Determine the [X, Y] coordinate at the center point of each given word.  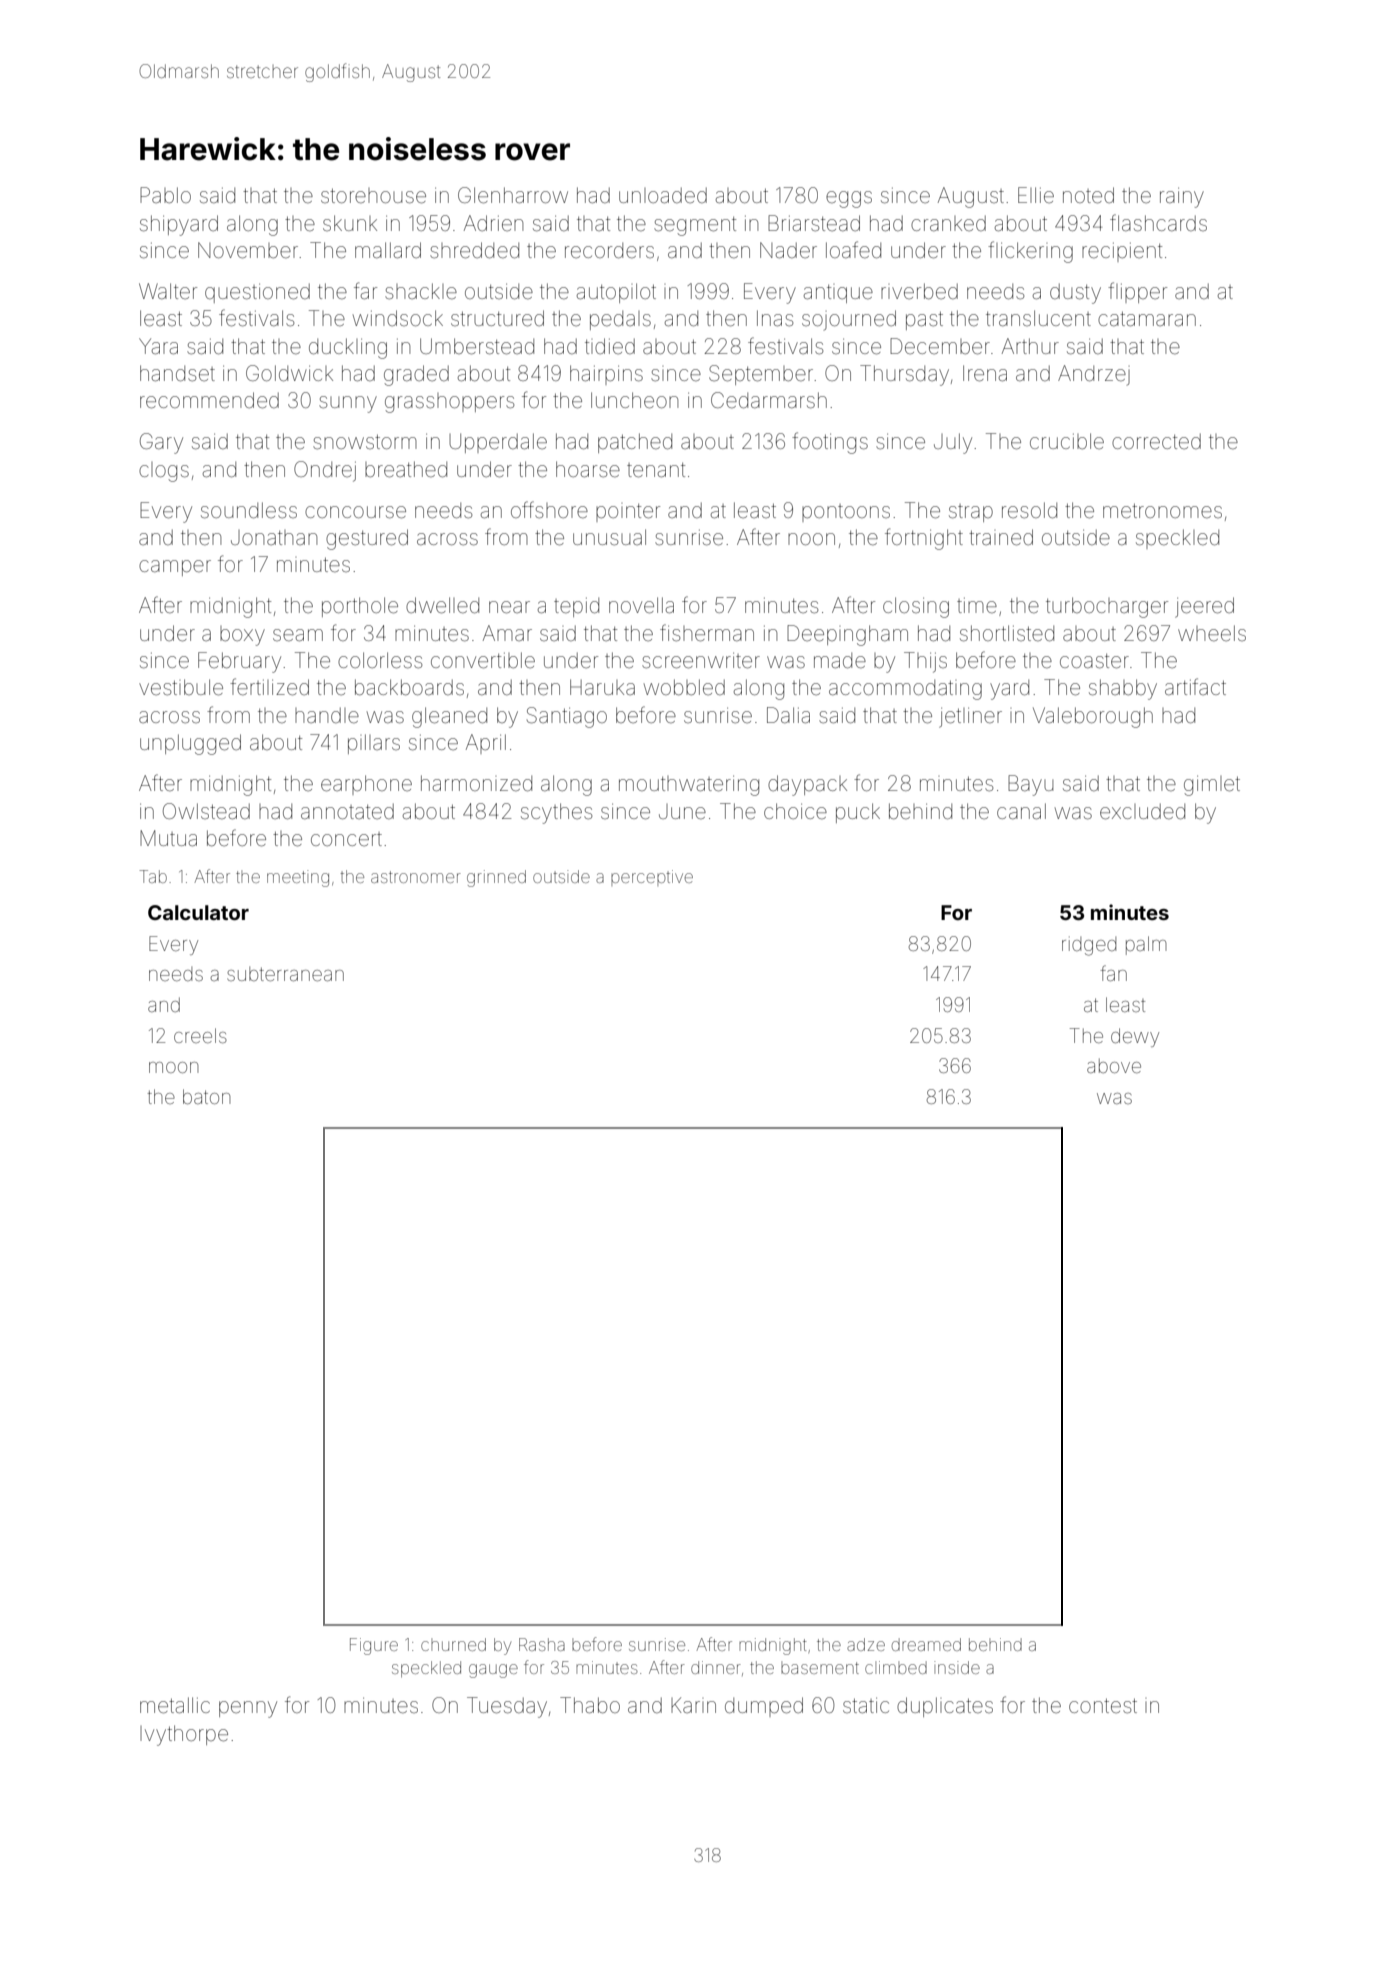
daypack [807, 785]
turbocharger [1107, 607]
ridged [1089, 946]
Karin [693, 1705]
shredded [474, 250]
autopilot [616, 293]
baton [206, 1096]
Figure [374, 1646]
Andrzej [1094, 375]
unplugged [190, 744]
